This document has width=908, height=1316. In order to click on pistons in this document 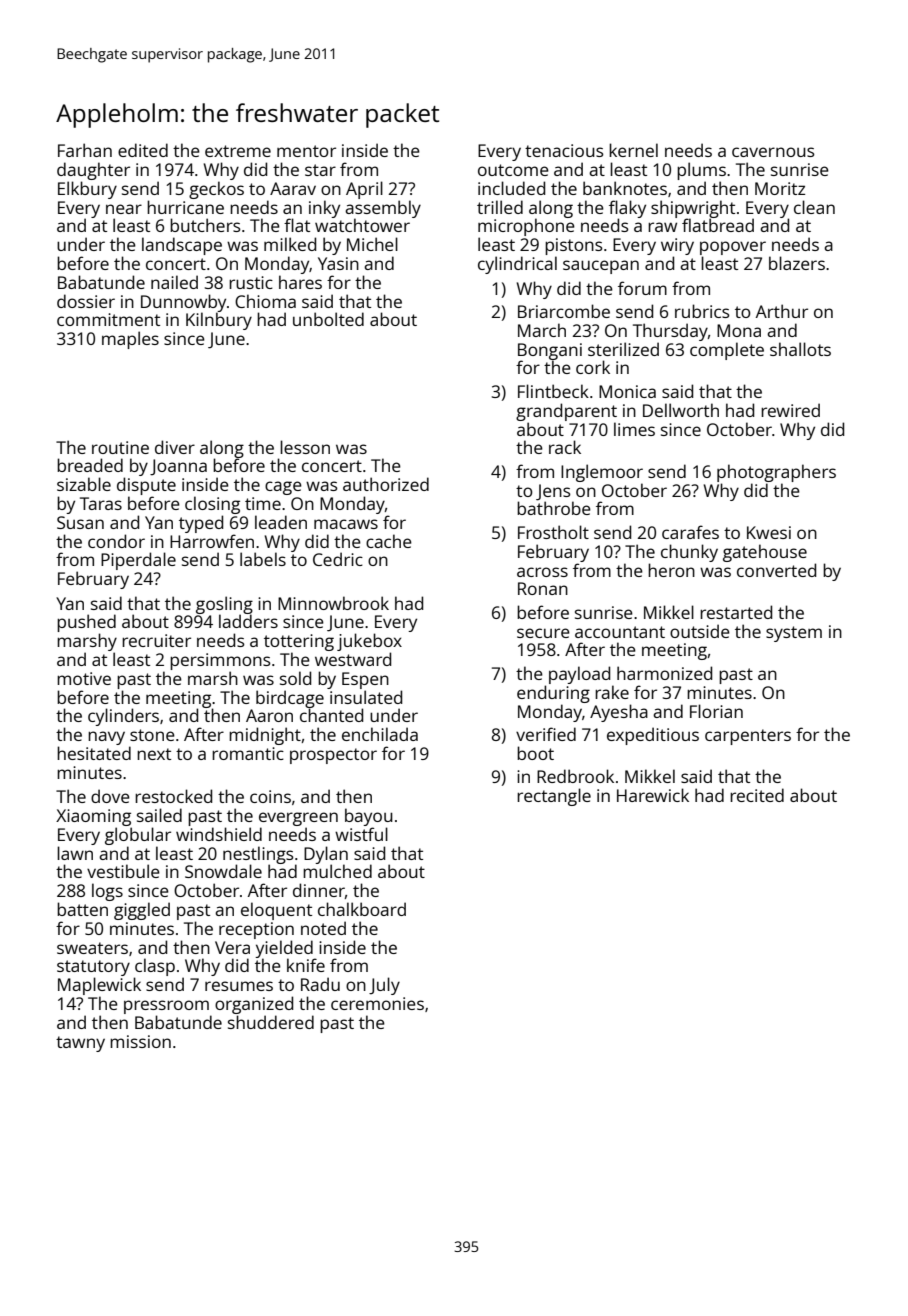, I will do `click(574, 246)`.
